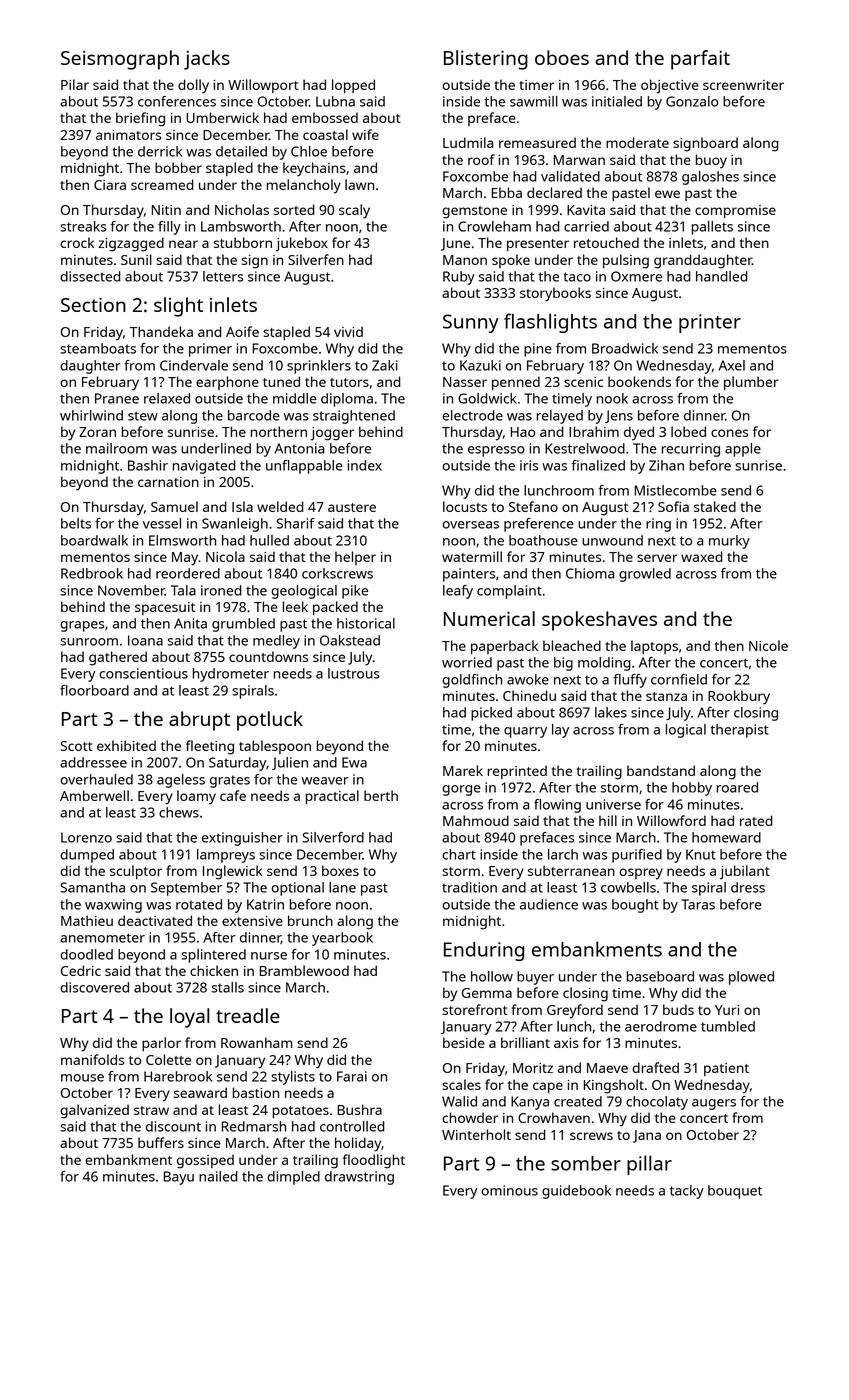 This screenshot has width=849, height=1400. Describe the element at coordinates (756, 820) in the screenshot. I see `rated` at that location.
